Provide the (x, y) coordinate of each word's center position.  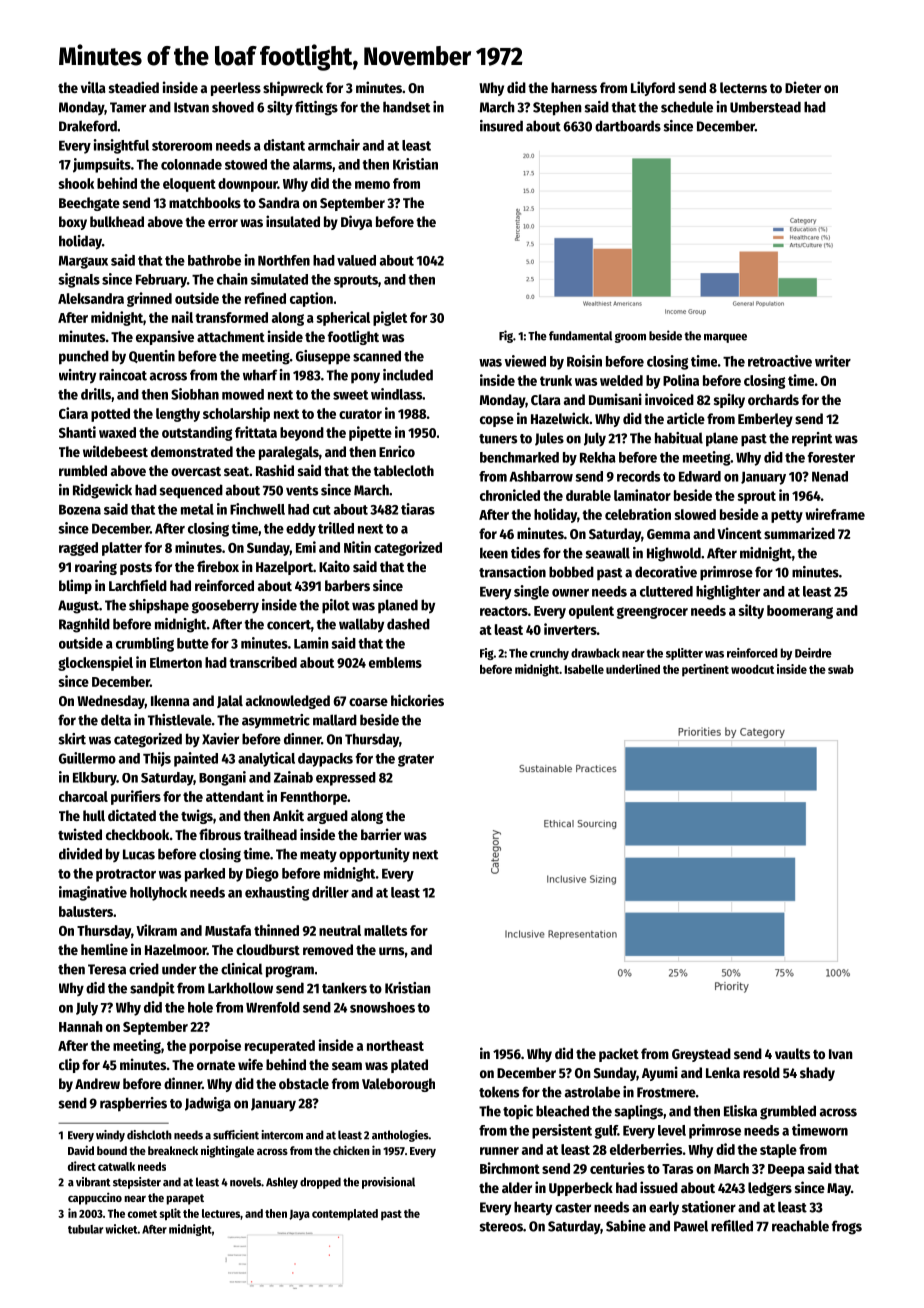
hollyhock (158, 894)
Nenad (830, 476)
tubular (85, 1229)
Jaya (299, 1215)
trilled (336, 528)
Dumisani (615, 399)
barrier (381, 834)
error (223, 223)
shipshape (159, 606)
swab (841, 669)
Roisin (584, 361)
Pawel (691, 1226)
